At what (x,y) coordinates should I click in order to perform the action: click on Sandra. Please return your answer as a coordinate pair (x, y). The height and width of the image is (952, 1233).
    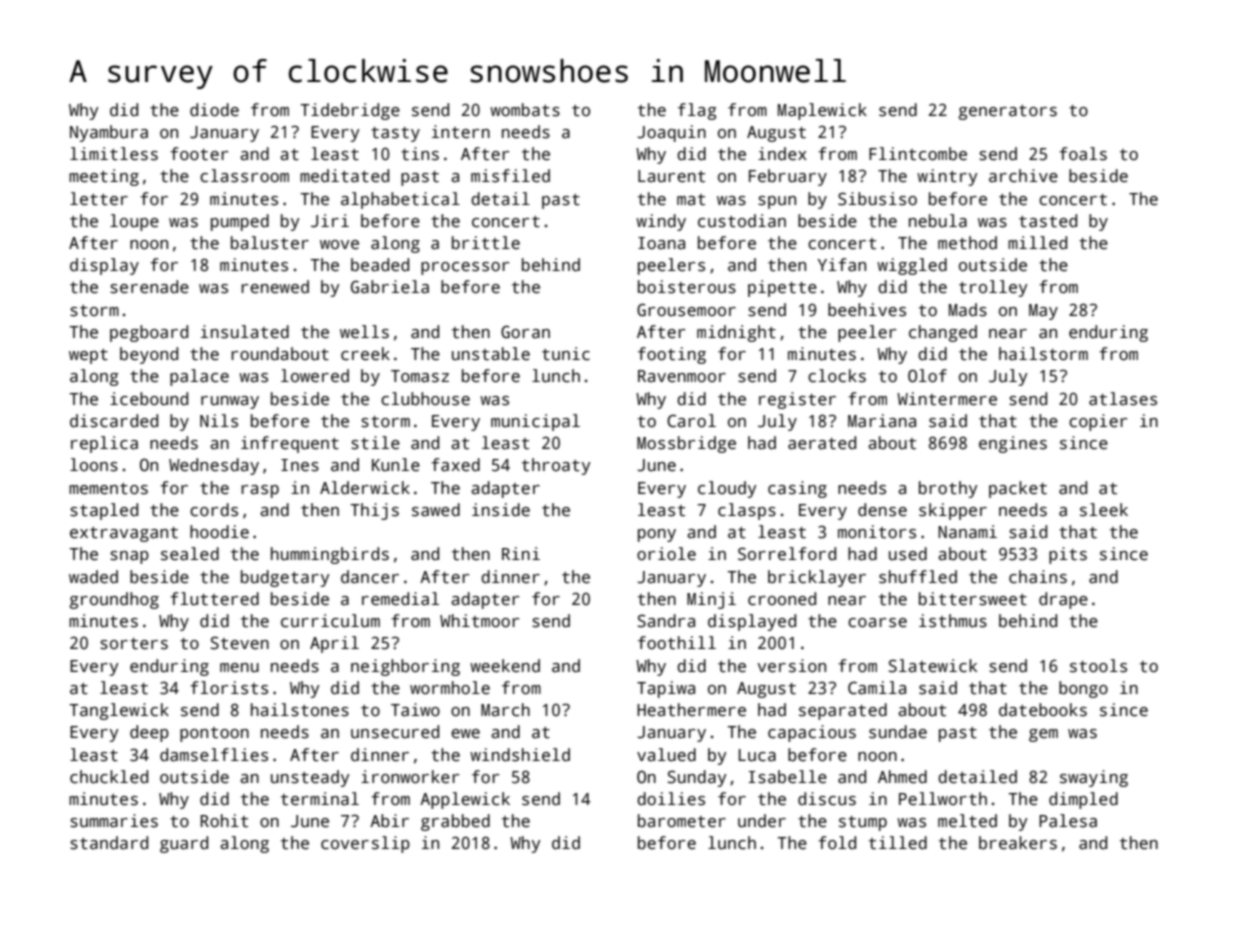
    Looking at the image, I should click on (666, 621).
